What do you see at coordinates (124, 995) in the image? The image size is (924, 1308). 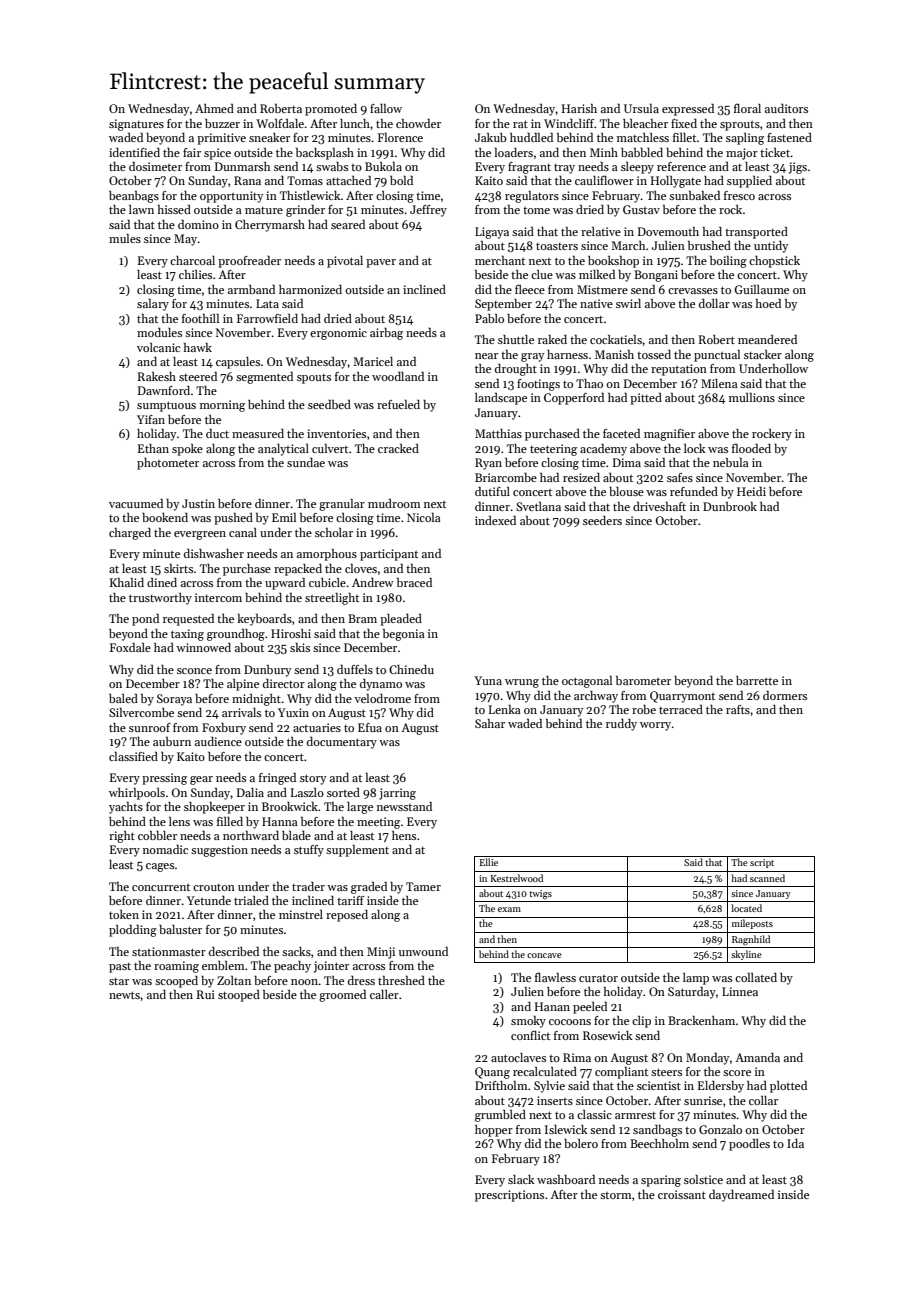 I see `newts` at bounding box center [124, 995].
